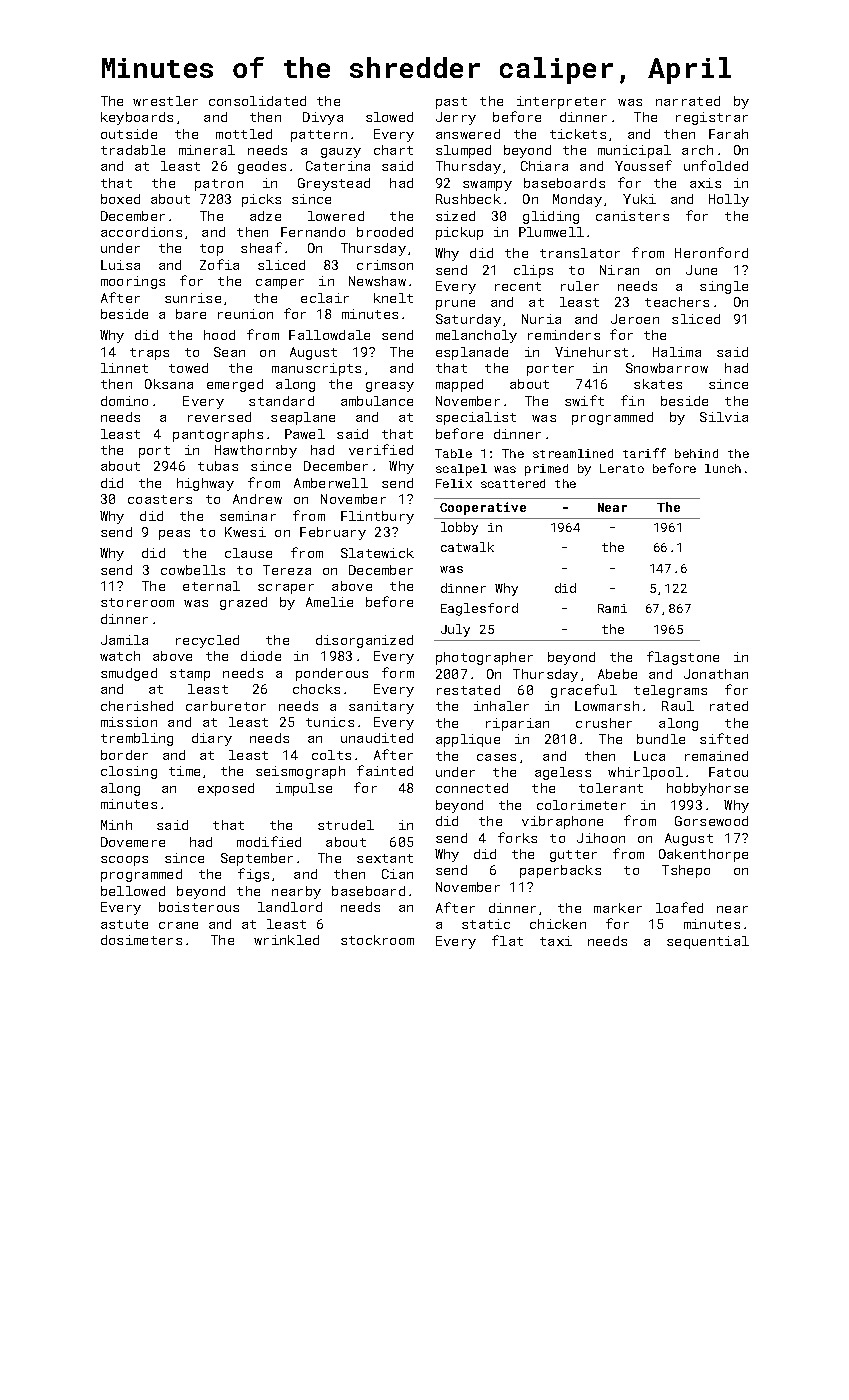 This screenshot has width=849, height=1400. I want to click on figs, so click(253, 875).
